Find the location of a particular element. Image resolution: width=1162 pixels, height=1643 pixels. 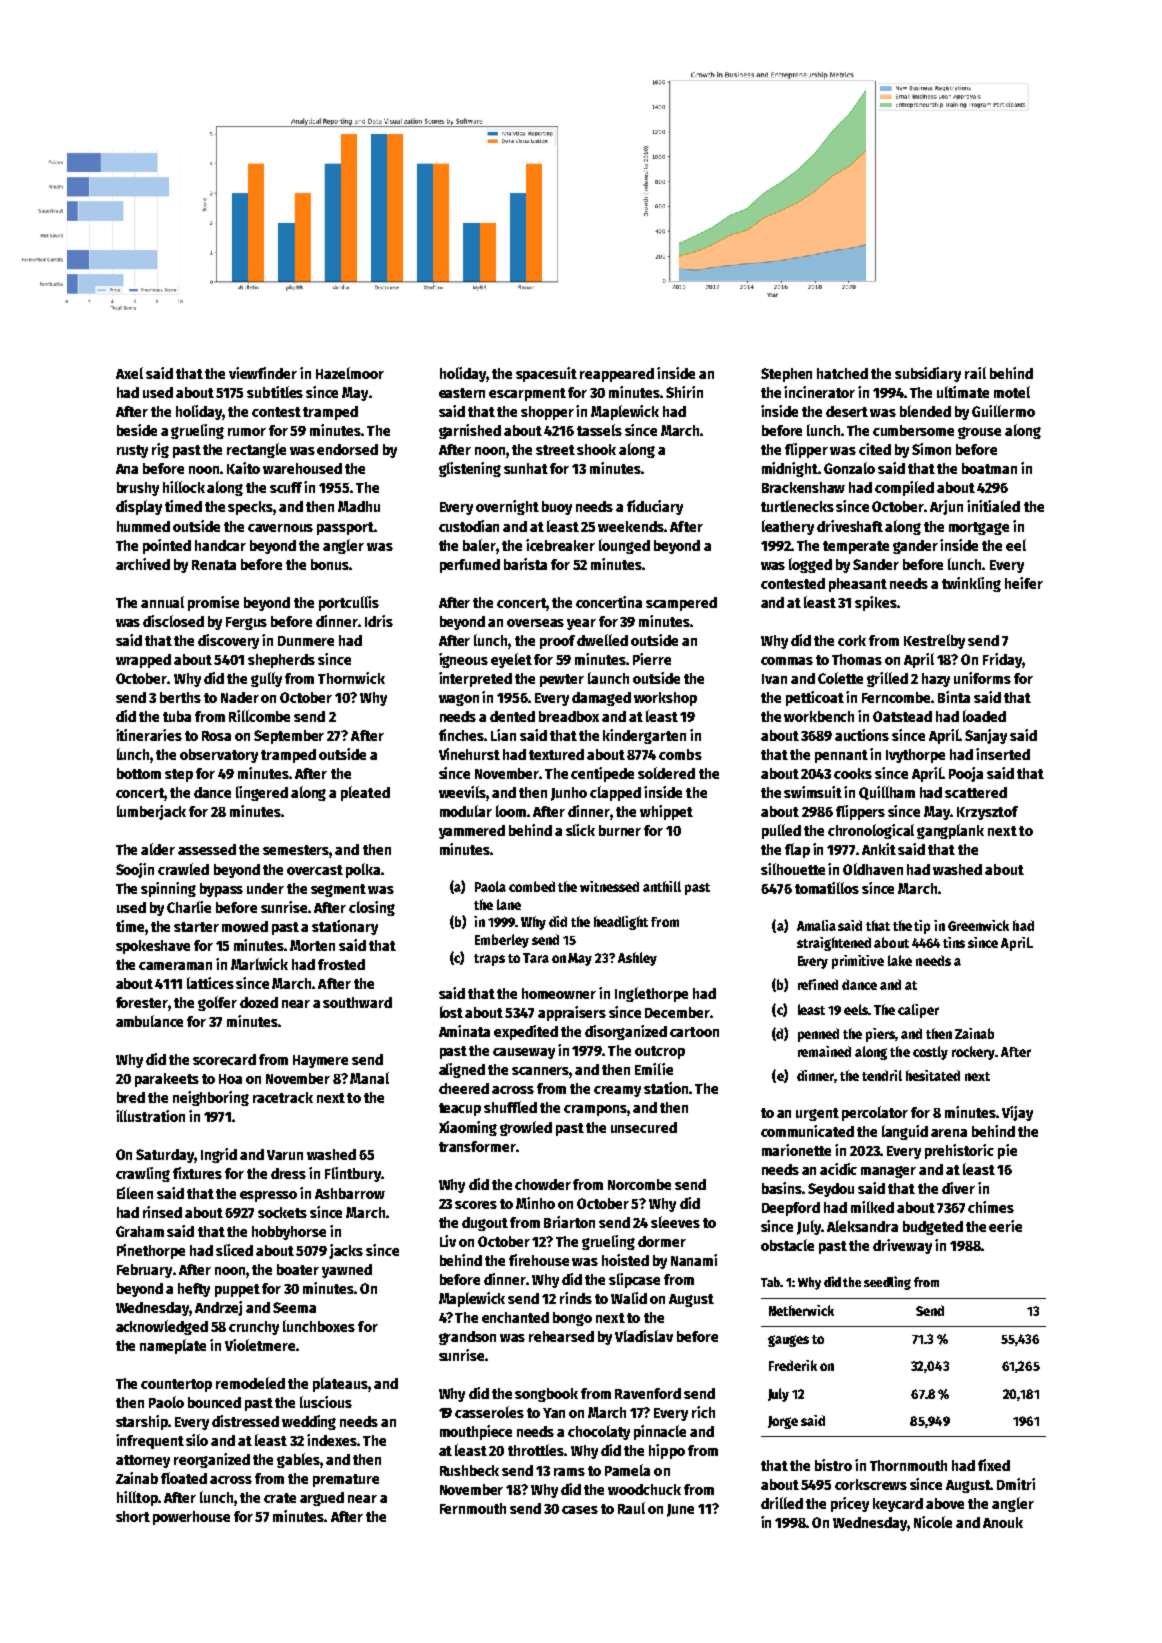

whippet is located at coordinates (666, 812).
